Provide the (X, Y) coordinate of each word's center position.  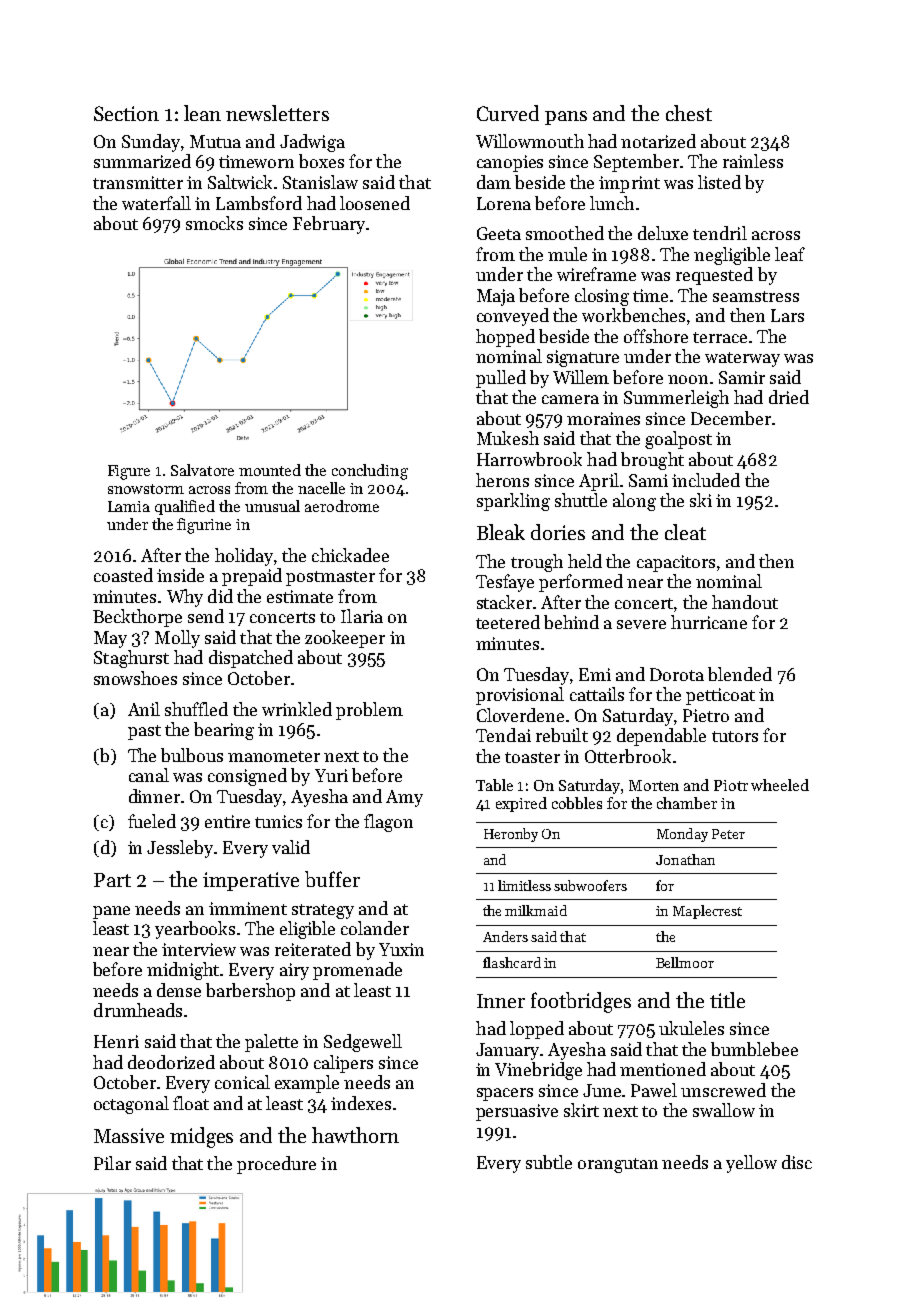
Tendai (503, 735)
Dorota (677, 674)
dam (494, 182)
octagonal (131, 1105)
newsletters (277, 113)
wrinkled (297, 709)
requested (714, 276)
